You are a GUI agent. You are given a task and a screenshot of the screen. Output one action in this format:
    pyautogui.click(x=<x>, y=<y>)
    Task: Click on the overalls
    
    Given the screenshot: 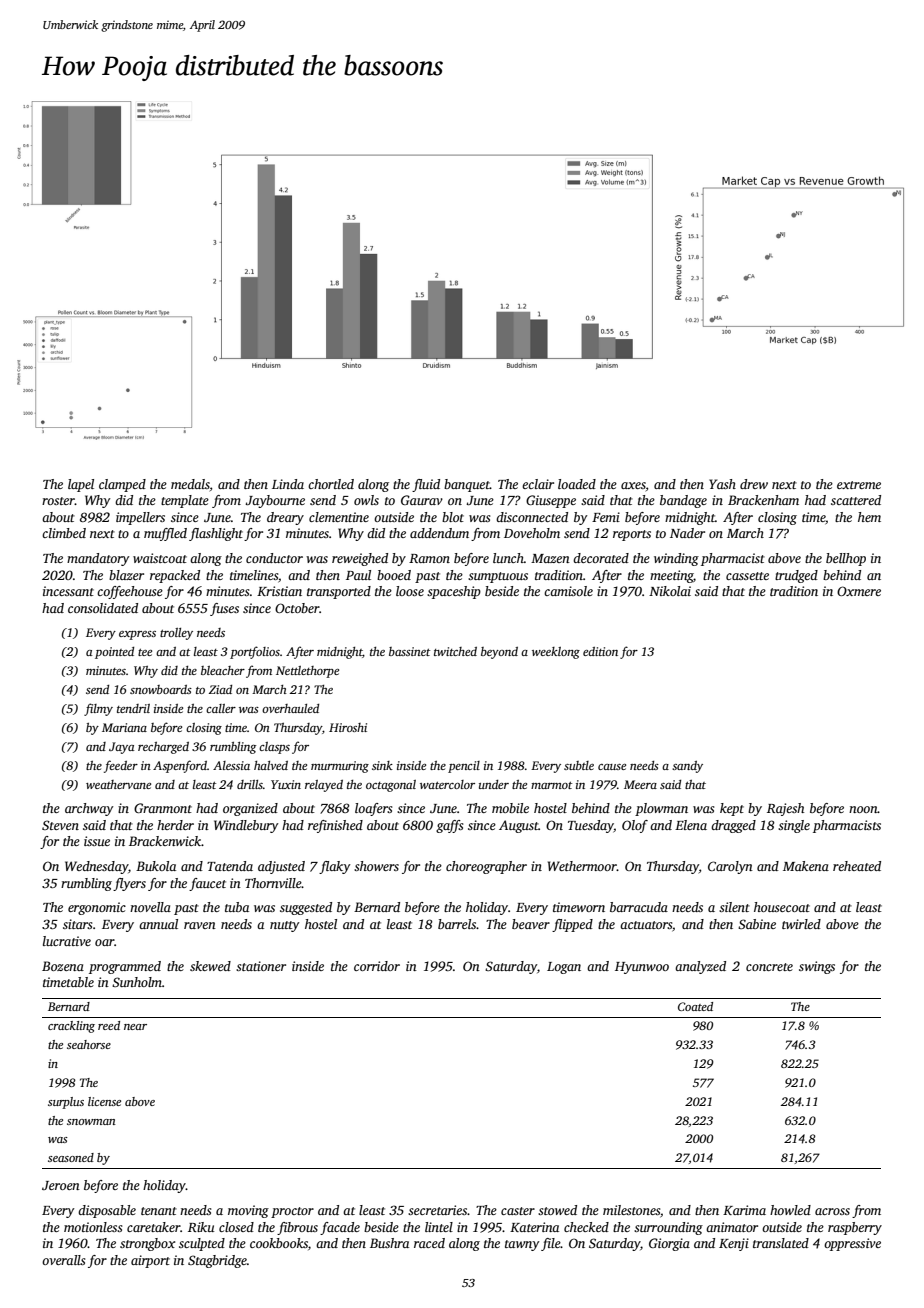 What is the action you would take?
    pyautogui.click(x=63, y=1260)
